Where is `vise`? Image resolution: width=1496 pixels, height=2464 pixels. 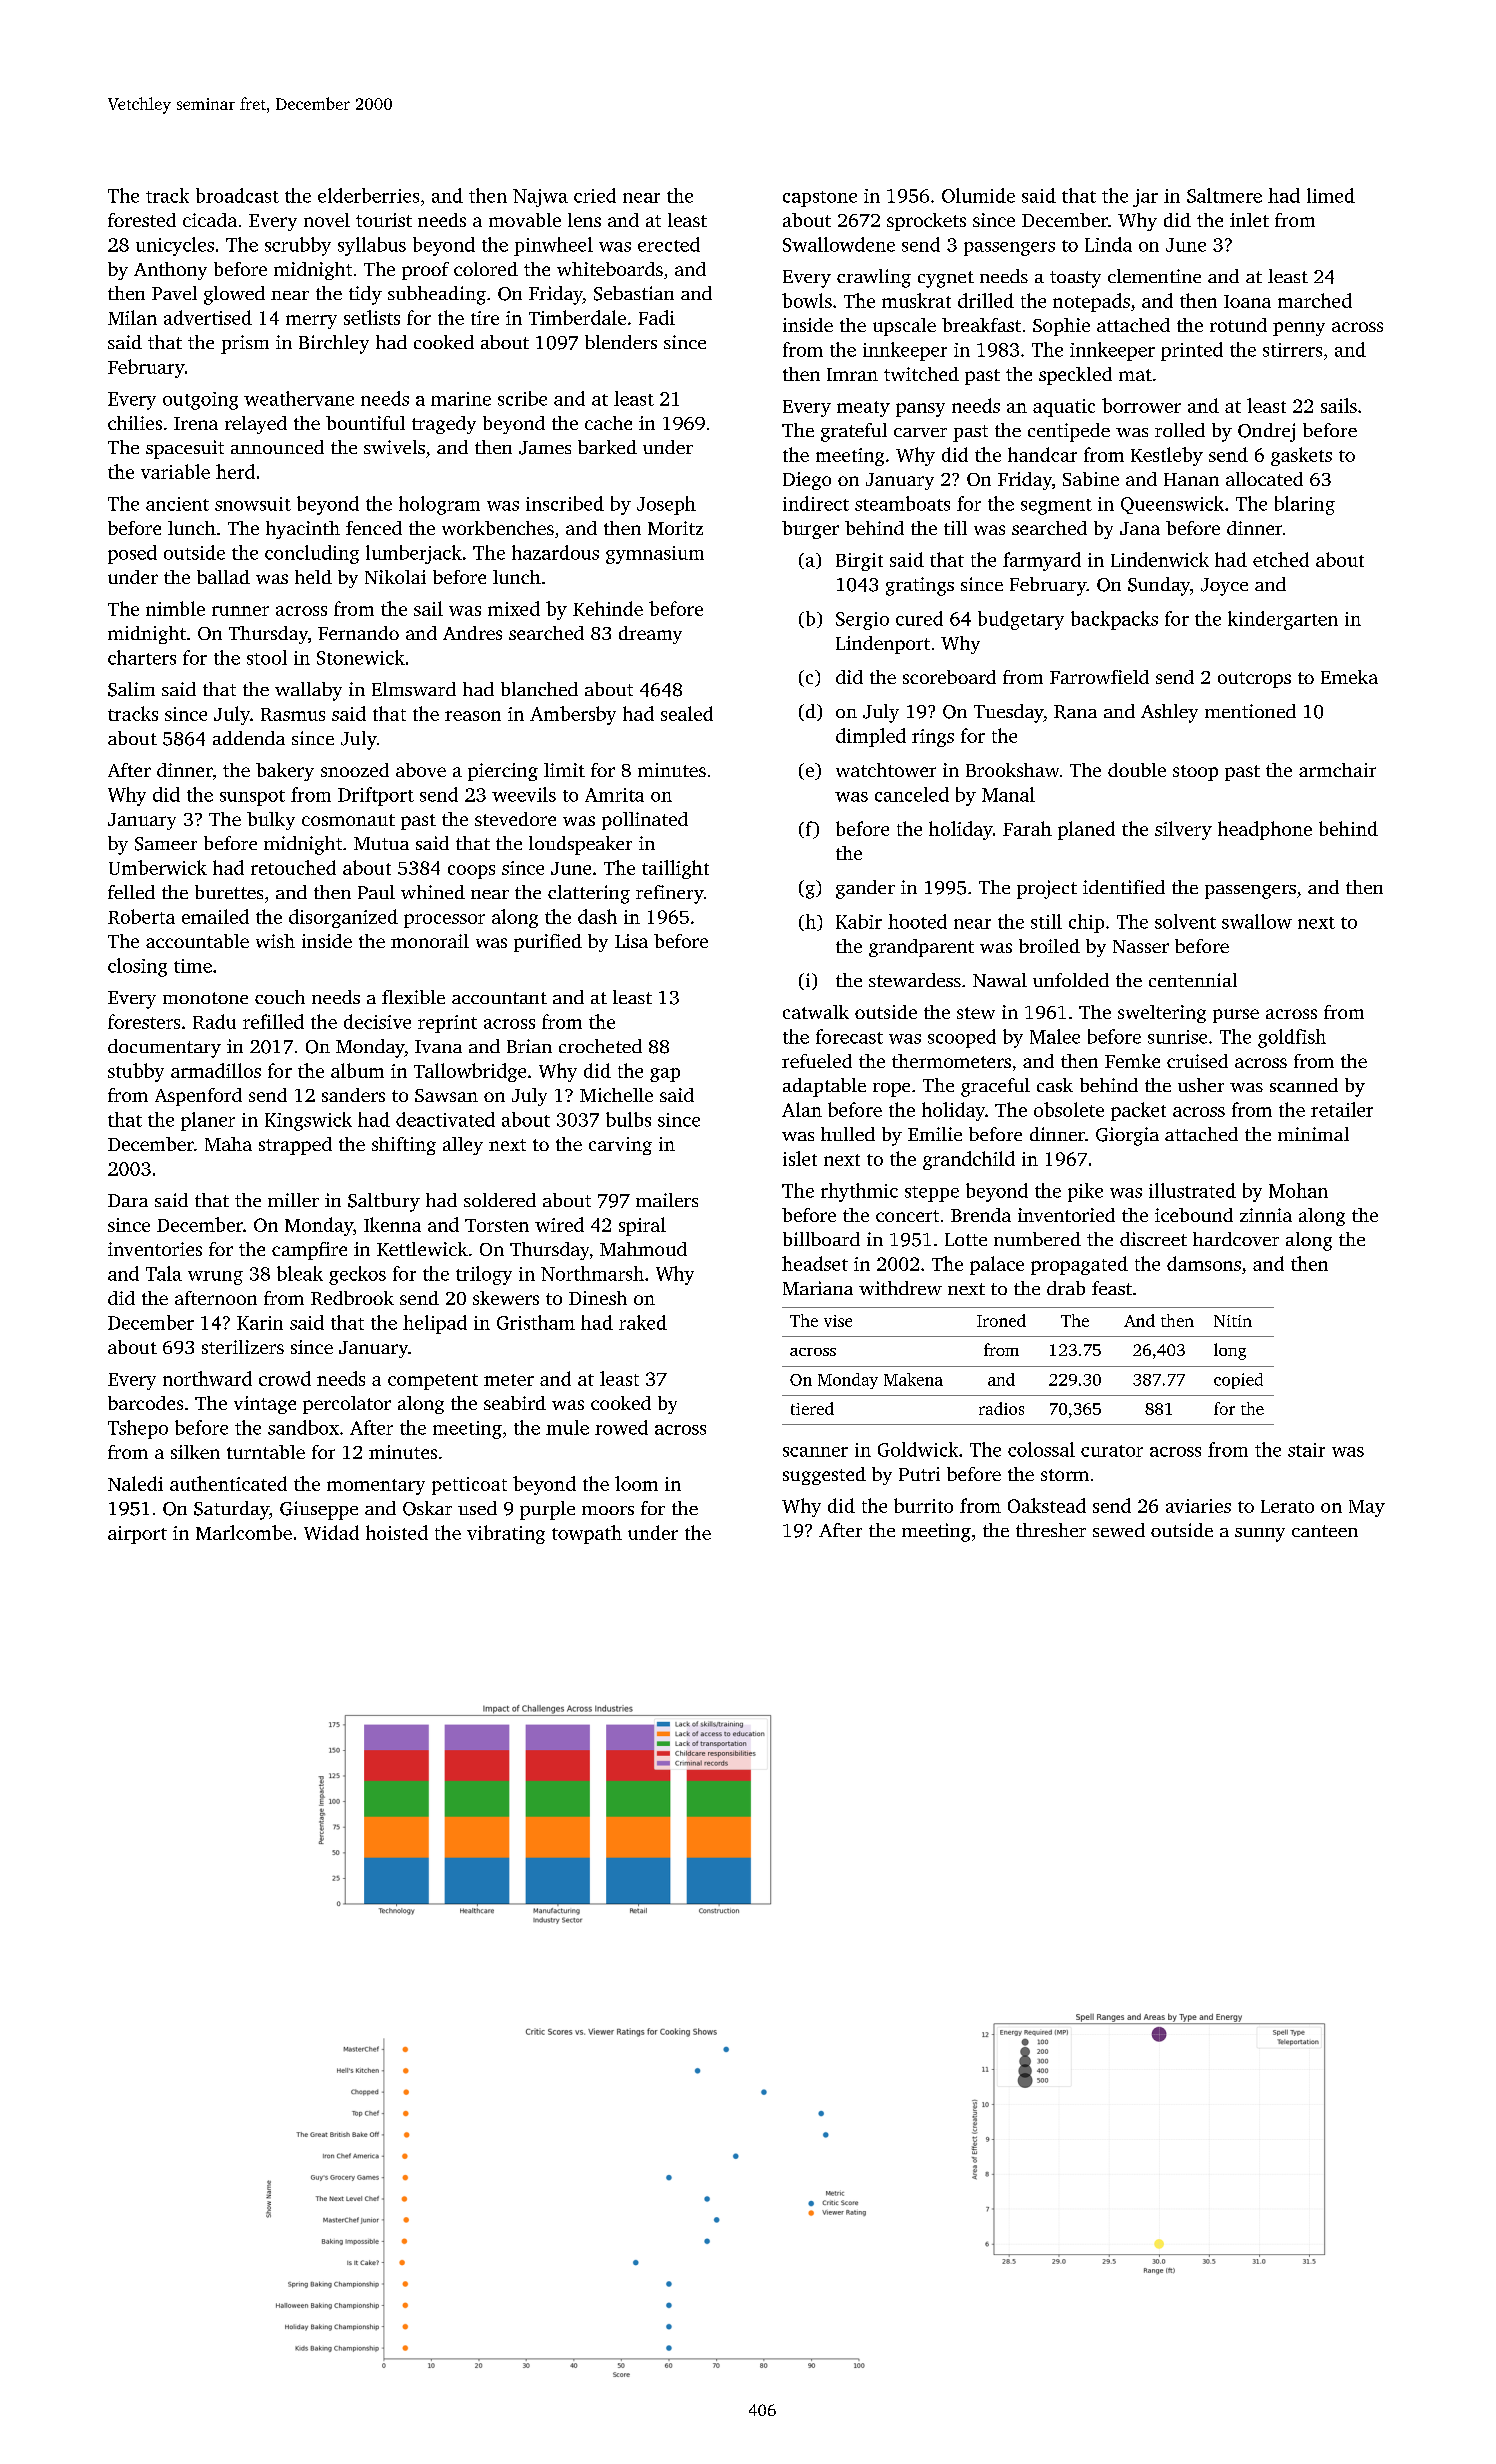
vise is located at coordinates (838, 1321).
